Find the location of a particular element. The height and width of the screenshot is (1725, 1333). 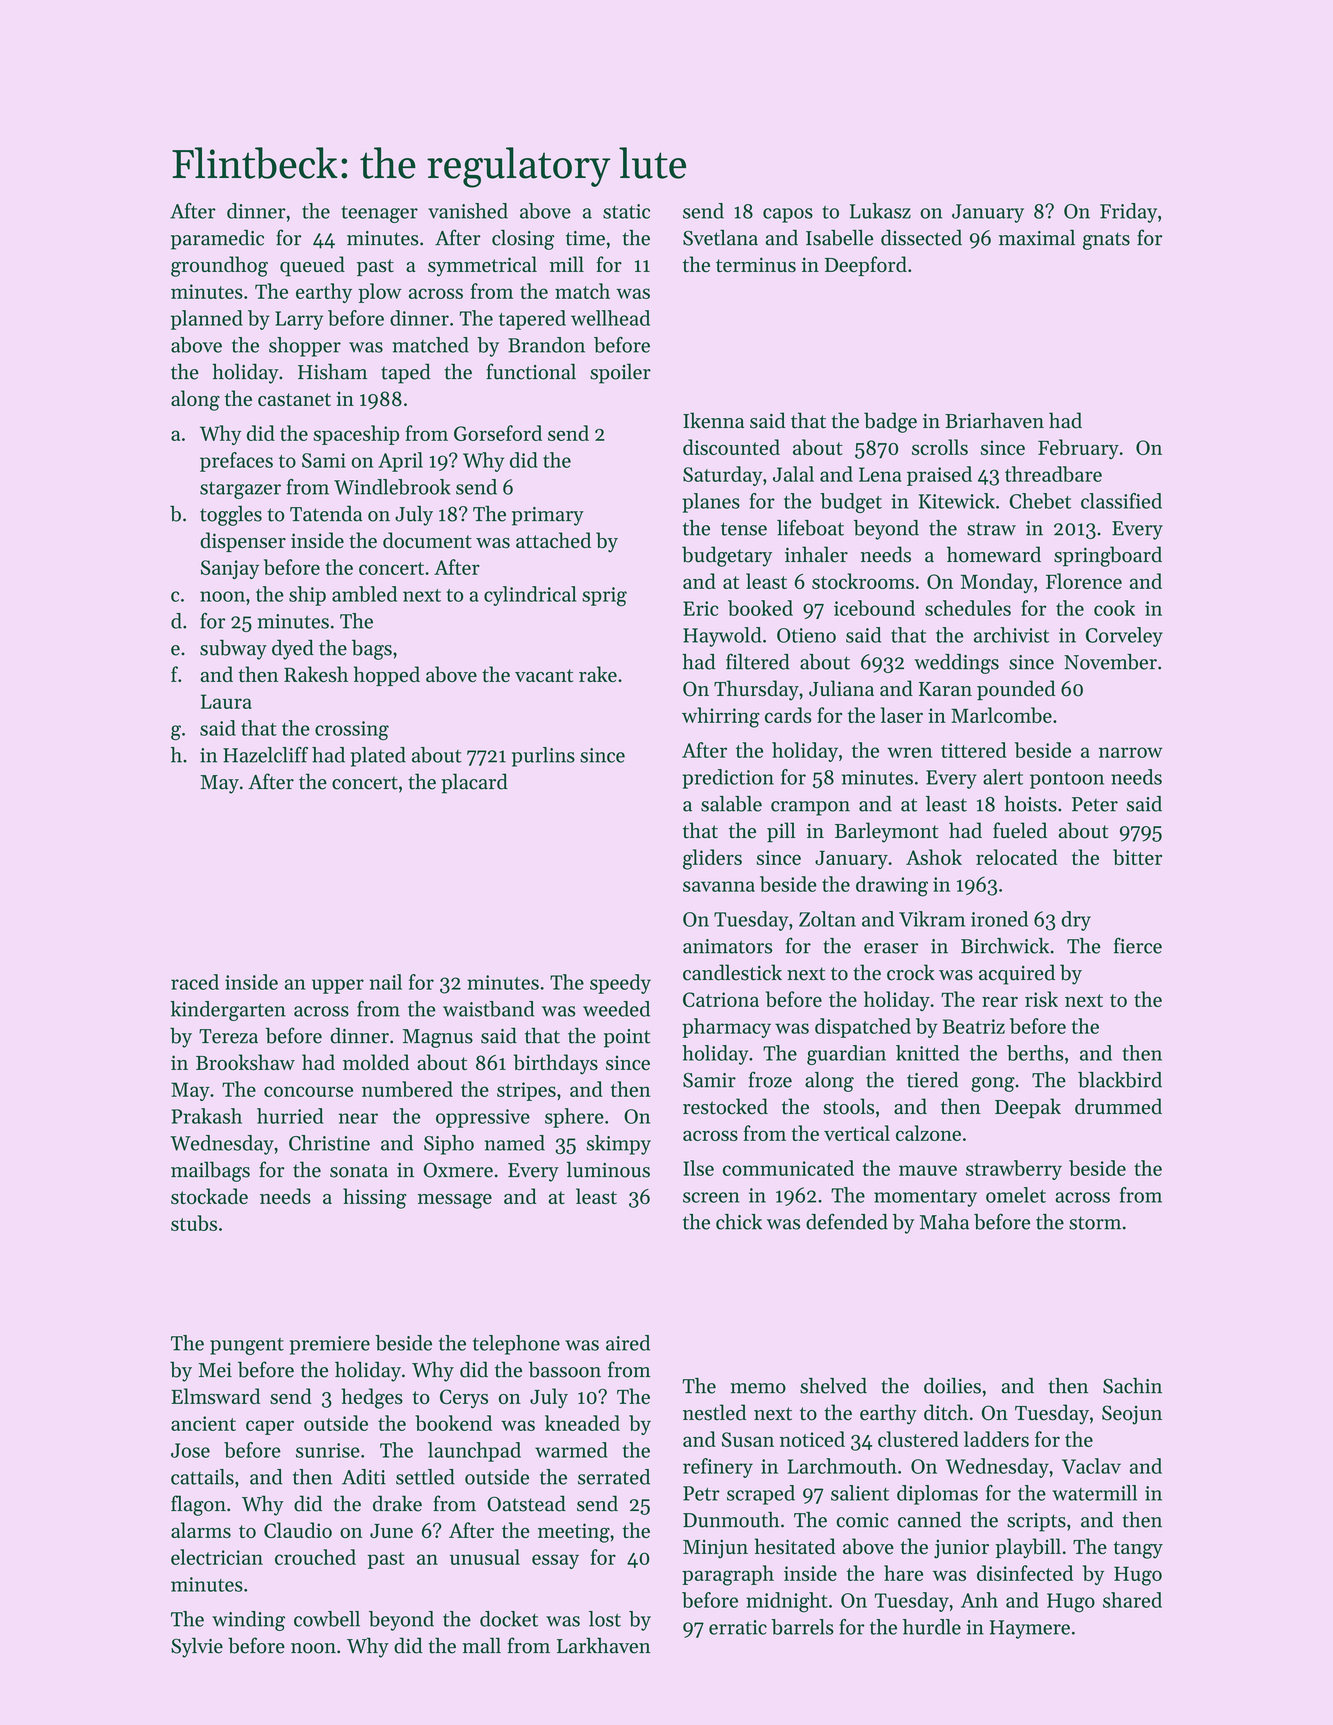

hopped is located at coordinates (387, 676).
